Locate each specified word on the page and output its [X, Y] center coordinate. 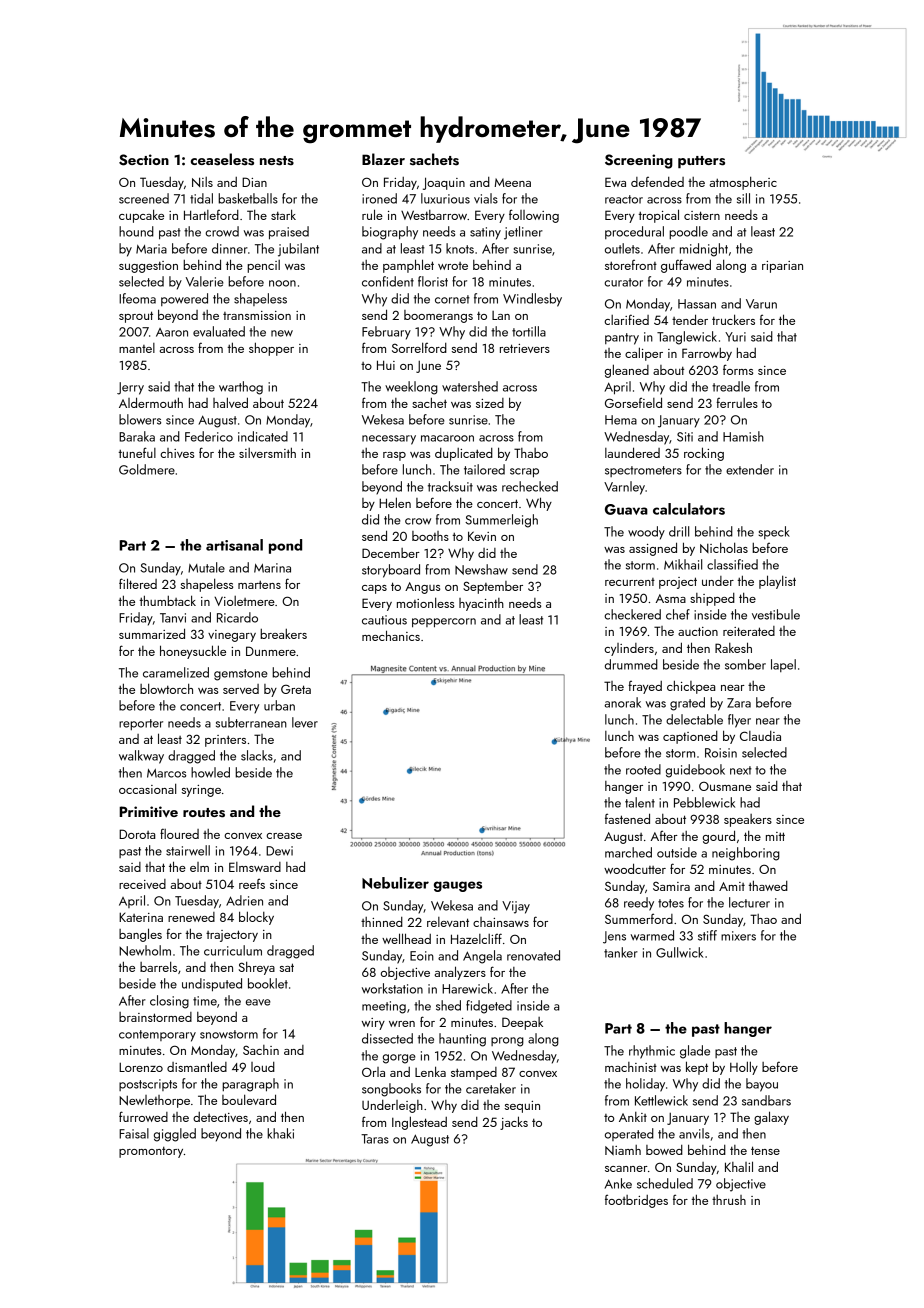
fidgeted [489, 1007]
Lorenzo [141, 1067]
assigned [653, 549]
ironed [379, 198]
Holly [744, 1068]
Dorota [137, 834]
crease [284, 836]
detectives [220, 1117]
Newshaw [481, 569]
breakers [283, 633]
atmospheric [743, 183]
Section [144, 160]
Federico [209, 436]
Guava [626, 509]
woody [646, 533]
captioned [690, 737]
